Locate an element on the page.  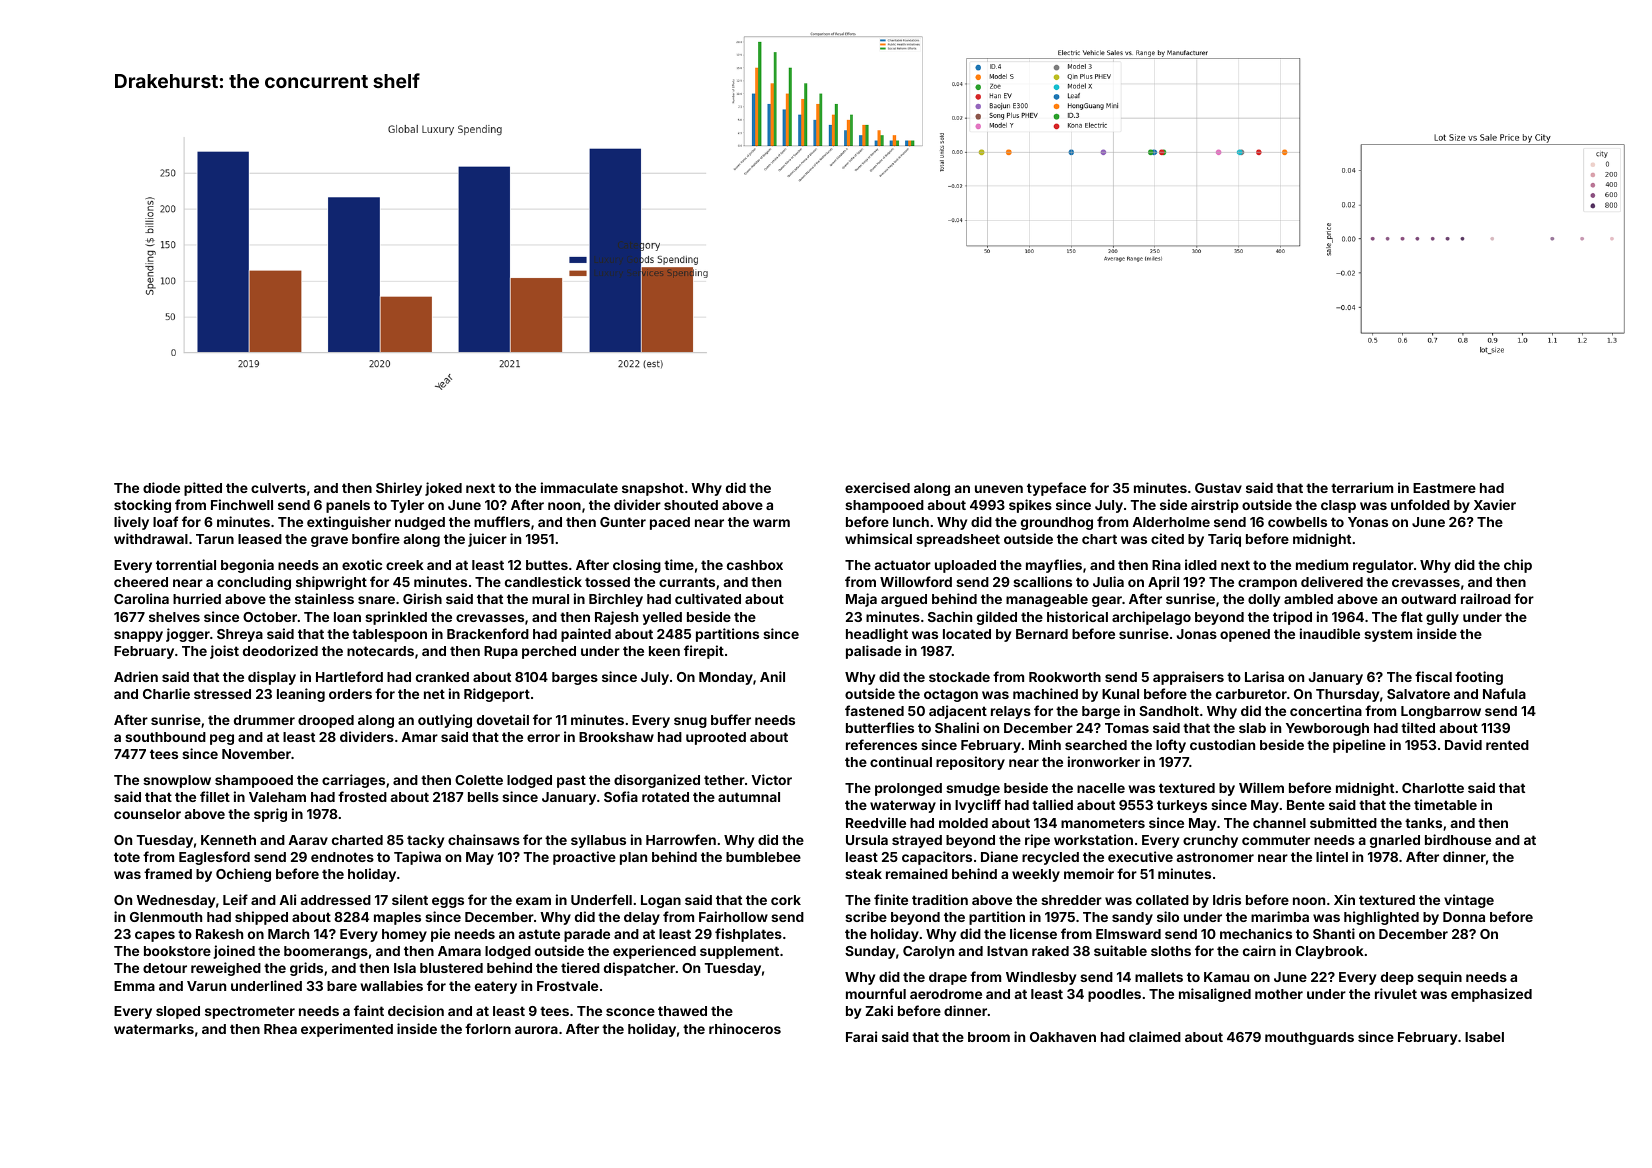
cranked is located at coordinates (442, 677).
